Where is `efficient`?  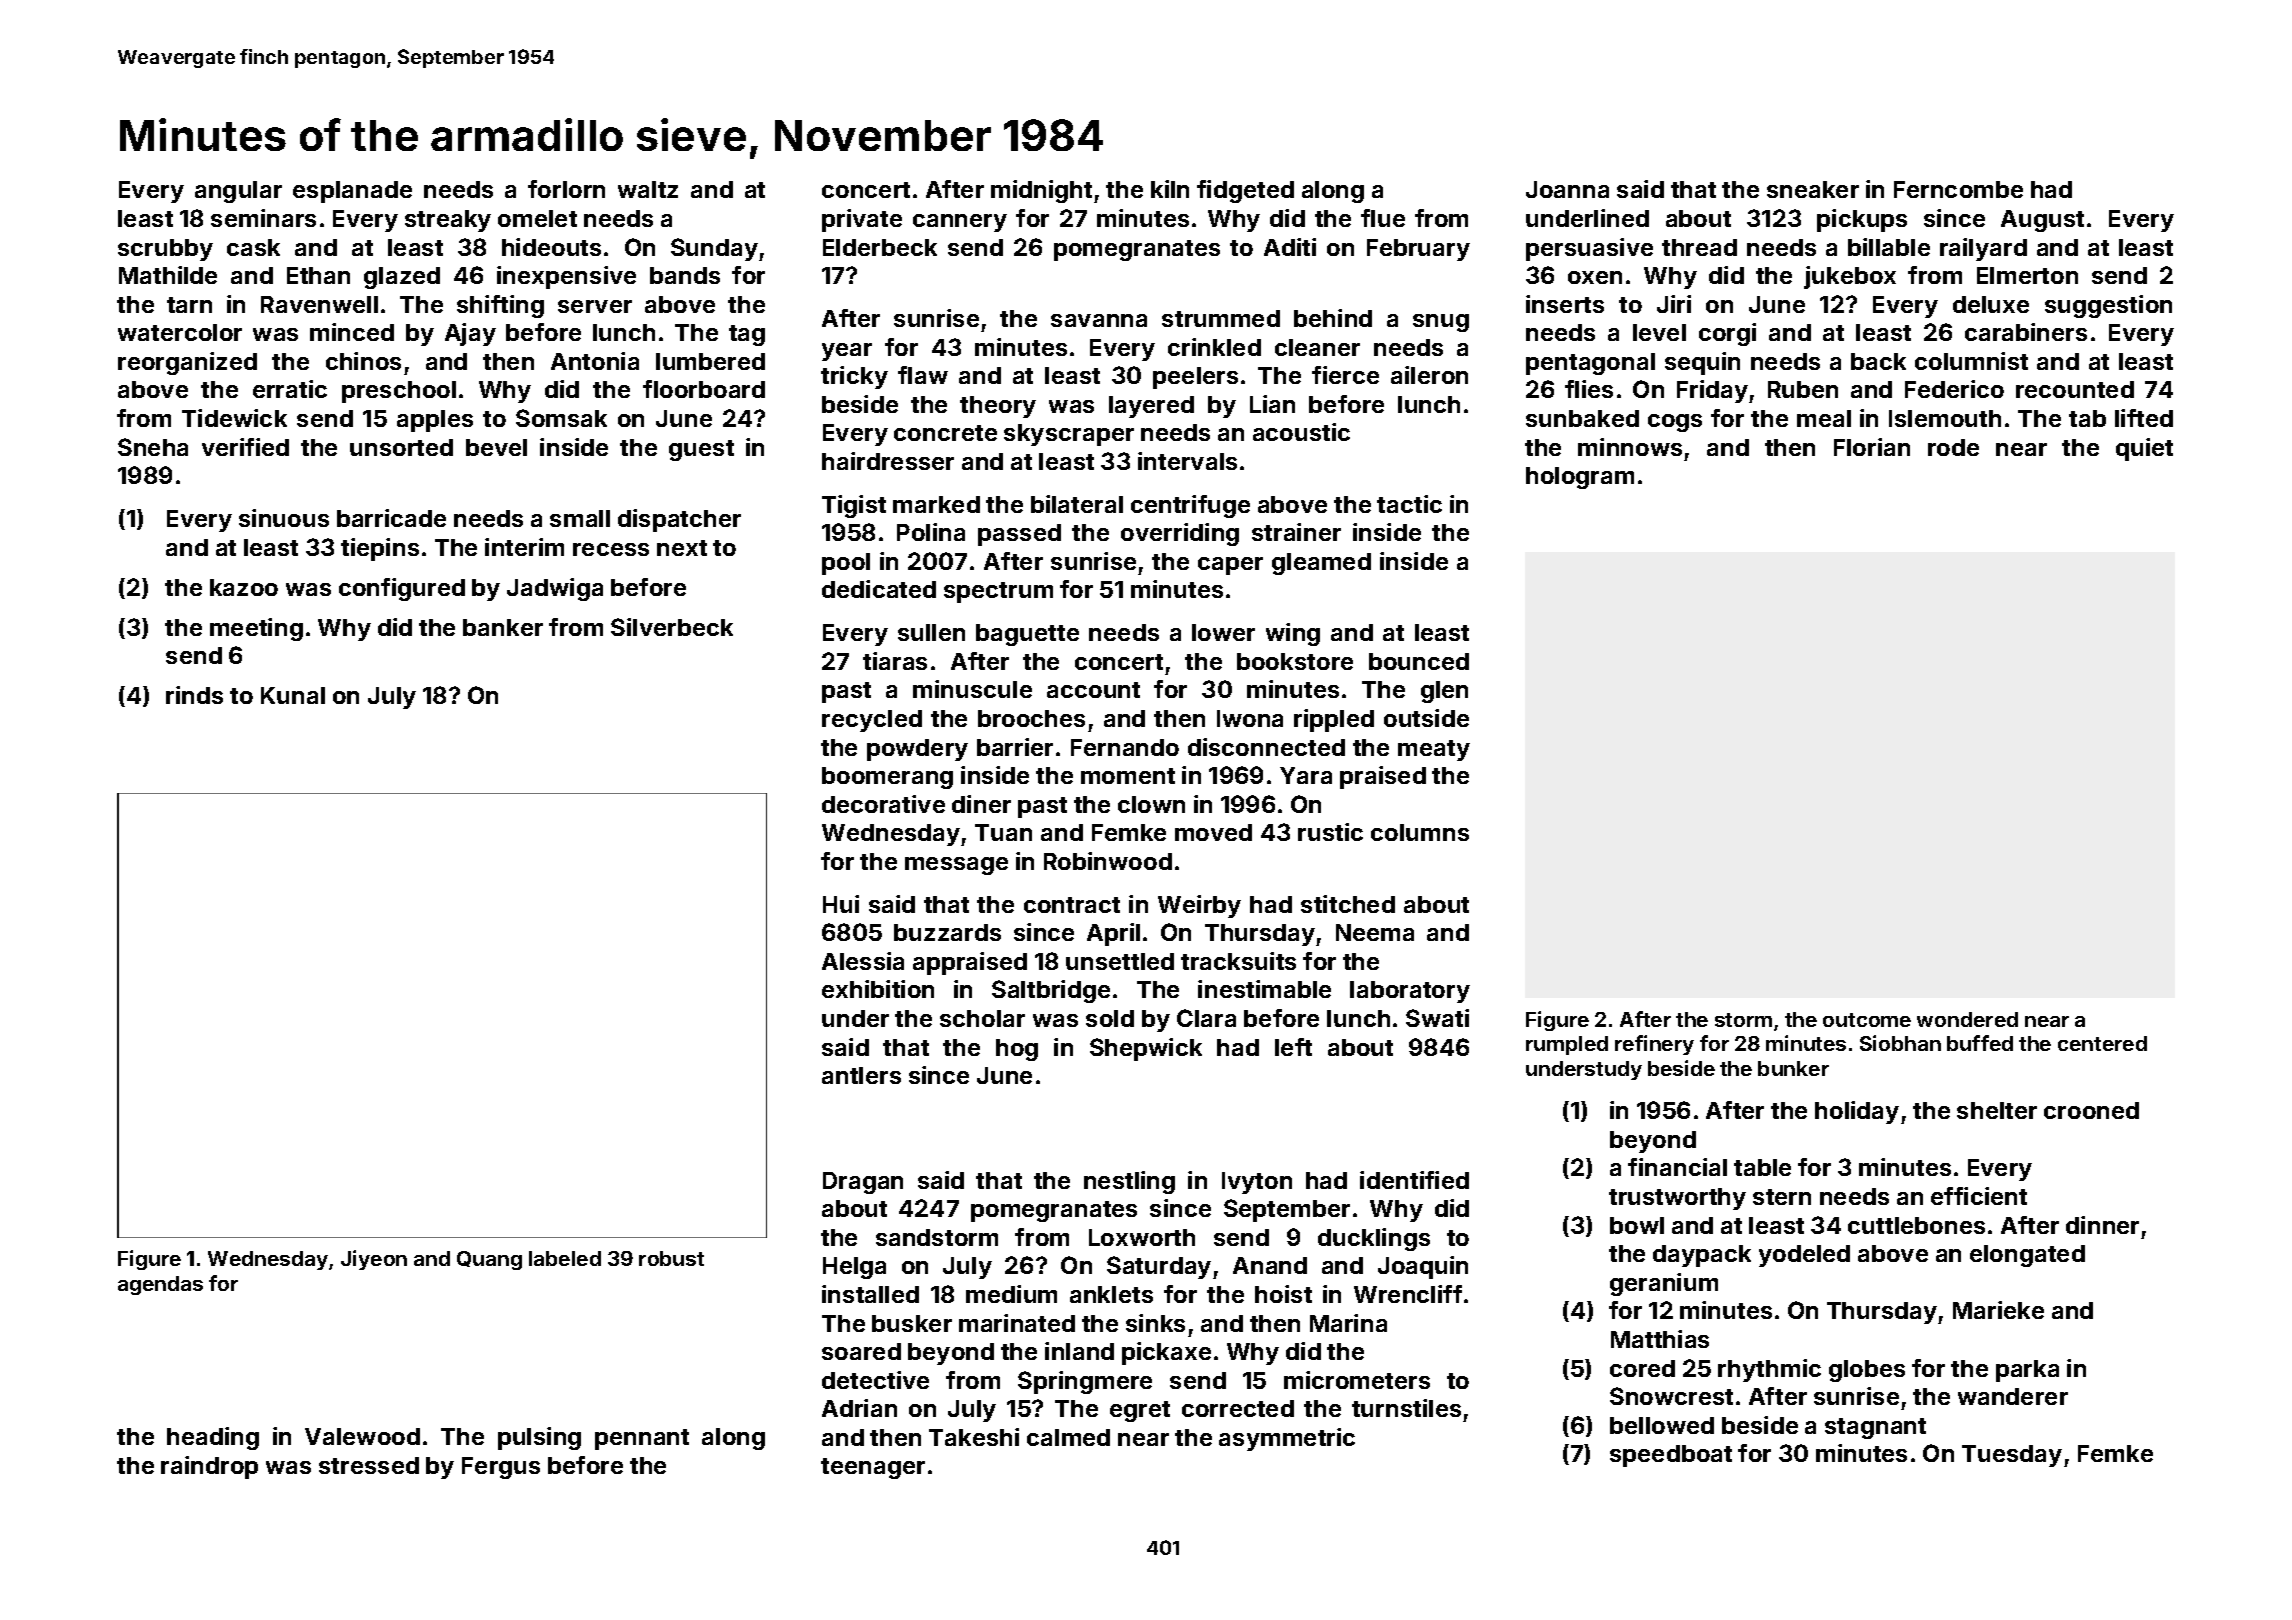
efficient is located at coordinates (1979, 1196).
